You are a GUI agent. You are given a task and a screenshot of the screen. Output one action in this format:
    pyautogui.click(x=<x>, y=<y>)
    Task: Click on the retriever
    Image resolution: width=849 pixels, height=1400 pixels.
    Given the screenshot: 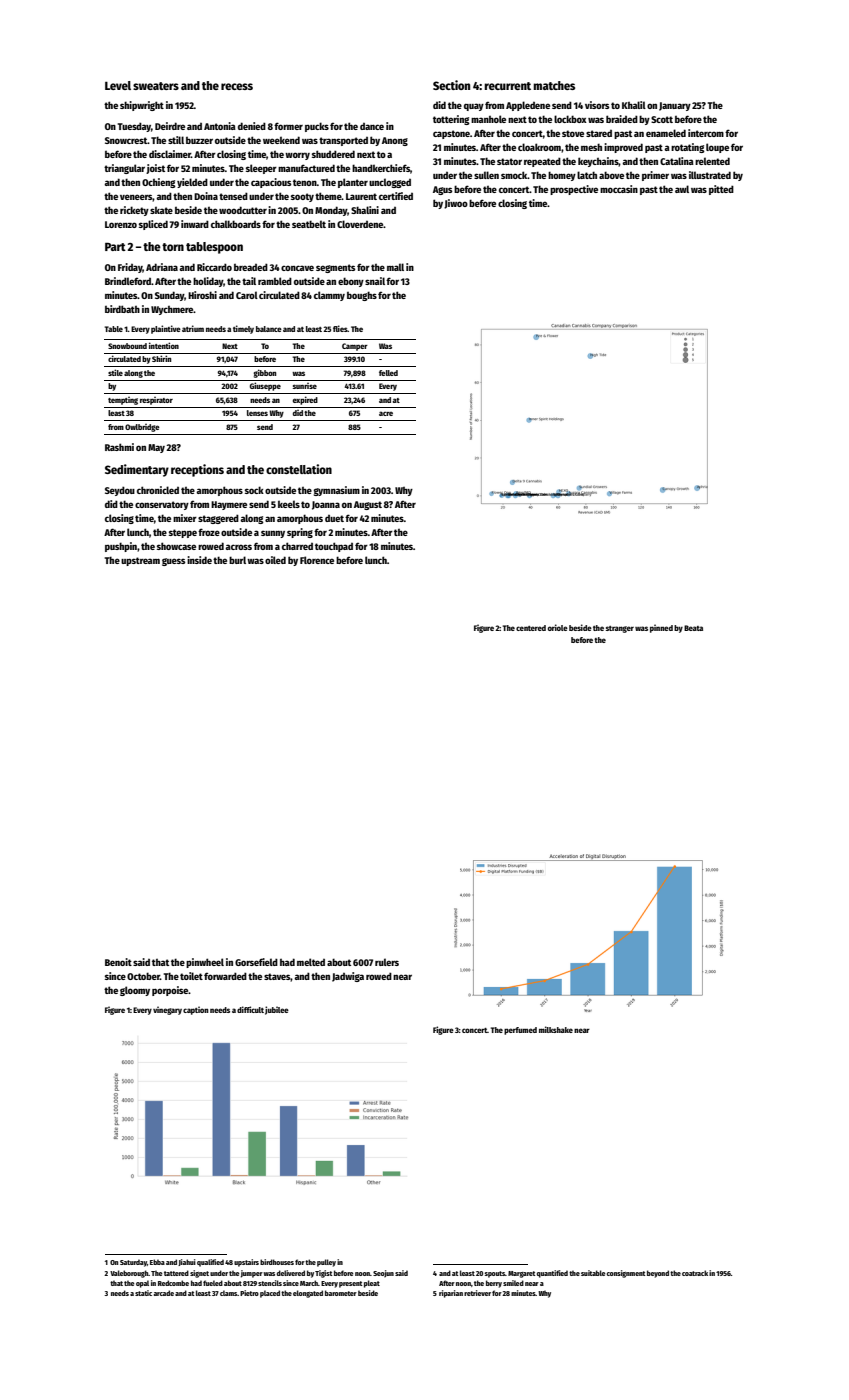 What is the action you would take?
    pyautogui.click(x=477, y=1293)
